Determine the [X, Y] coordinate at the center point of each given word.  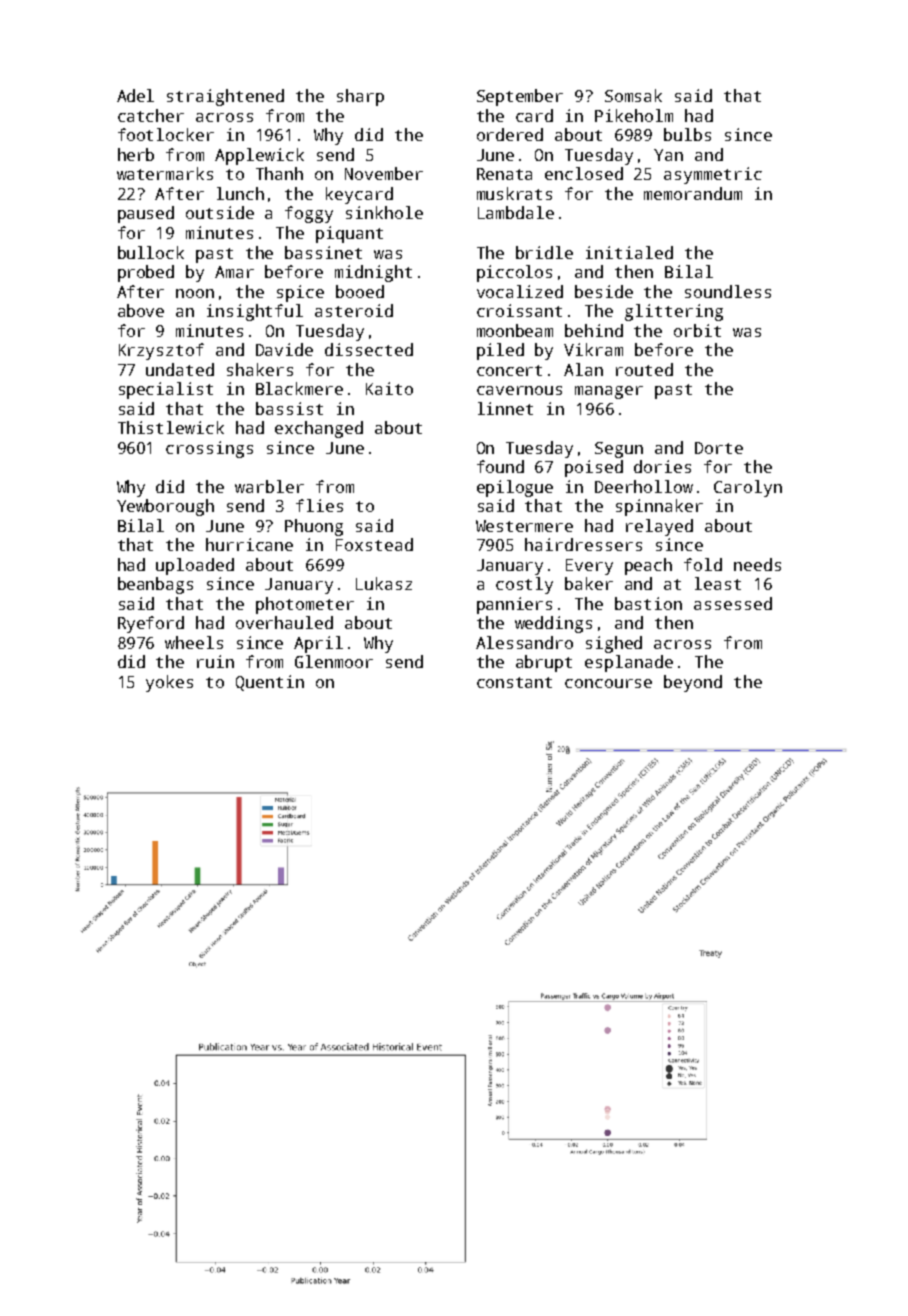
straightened [225, 97]
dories [662, 466]
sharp [360, 97]
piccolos [514, 273]
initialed [629, 252]
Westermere [524, 526]
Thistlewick [171, 427]
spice [300, 293]
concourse [608, 683]
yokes [169, 683]
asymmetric [713, 175]
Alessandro [524, 642]
